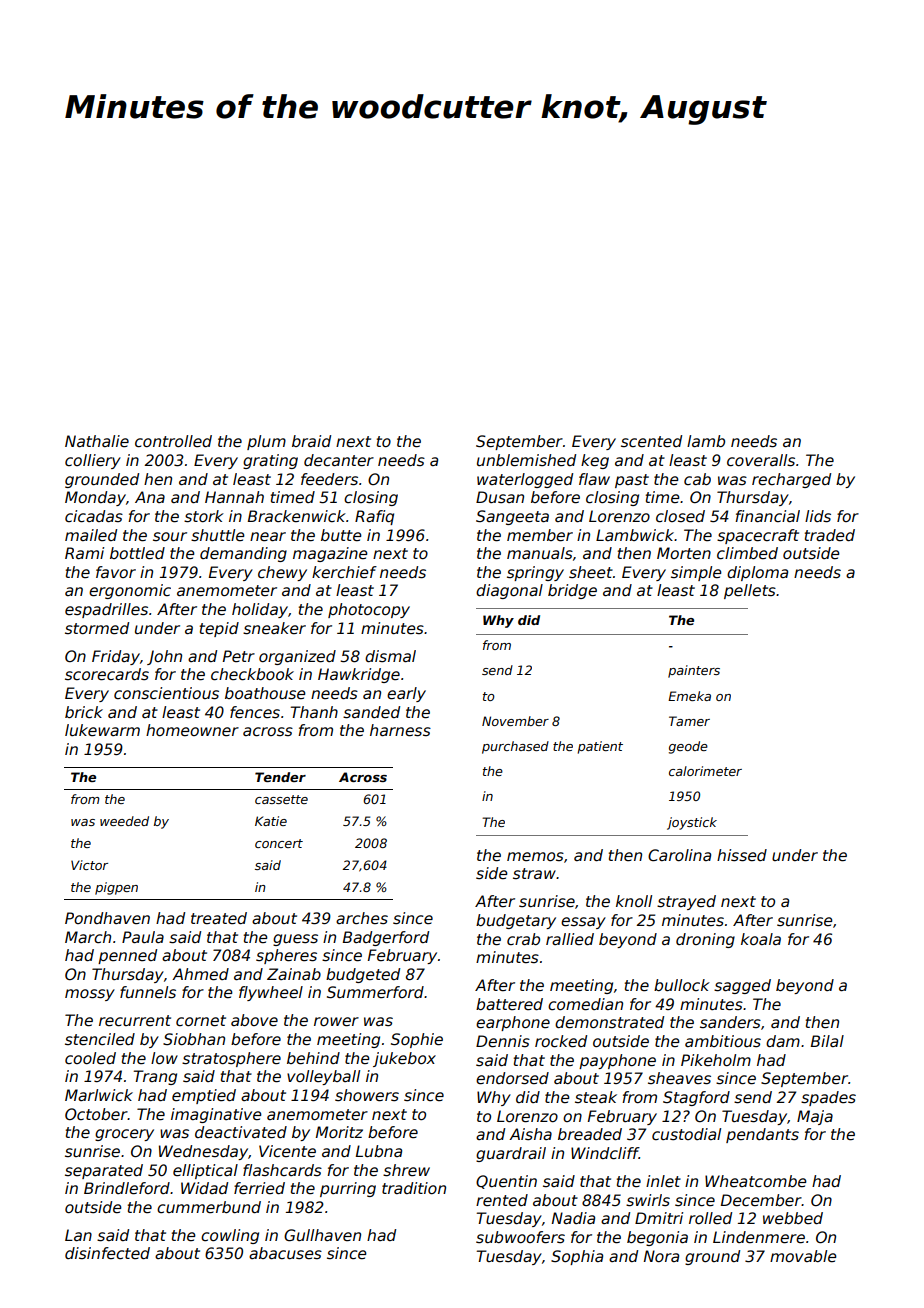 Image resolution: width=924 pixels, height=1308 pixels. What do you see at coordinates (509, 1004) in the image?
I see `battered` at bounding box center [509, 1004].
